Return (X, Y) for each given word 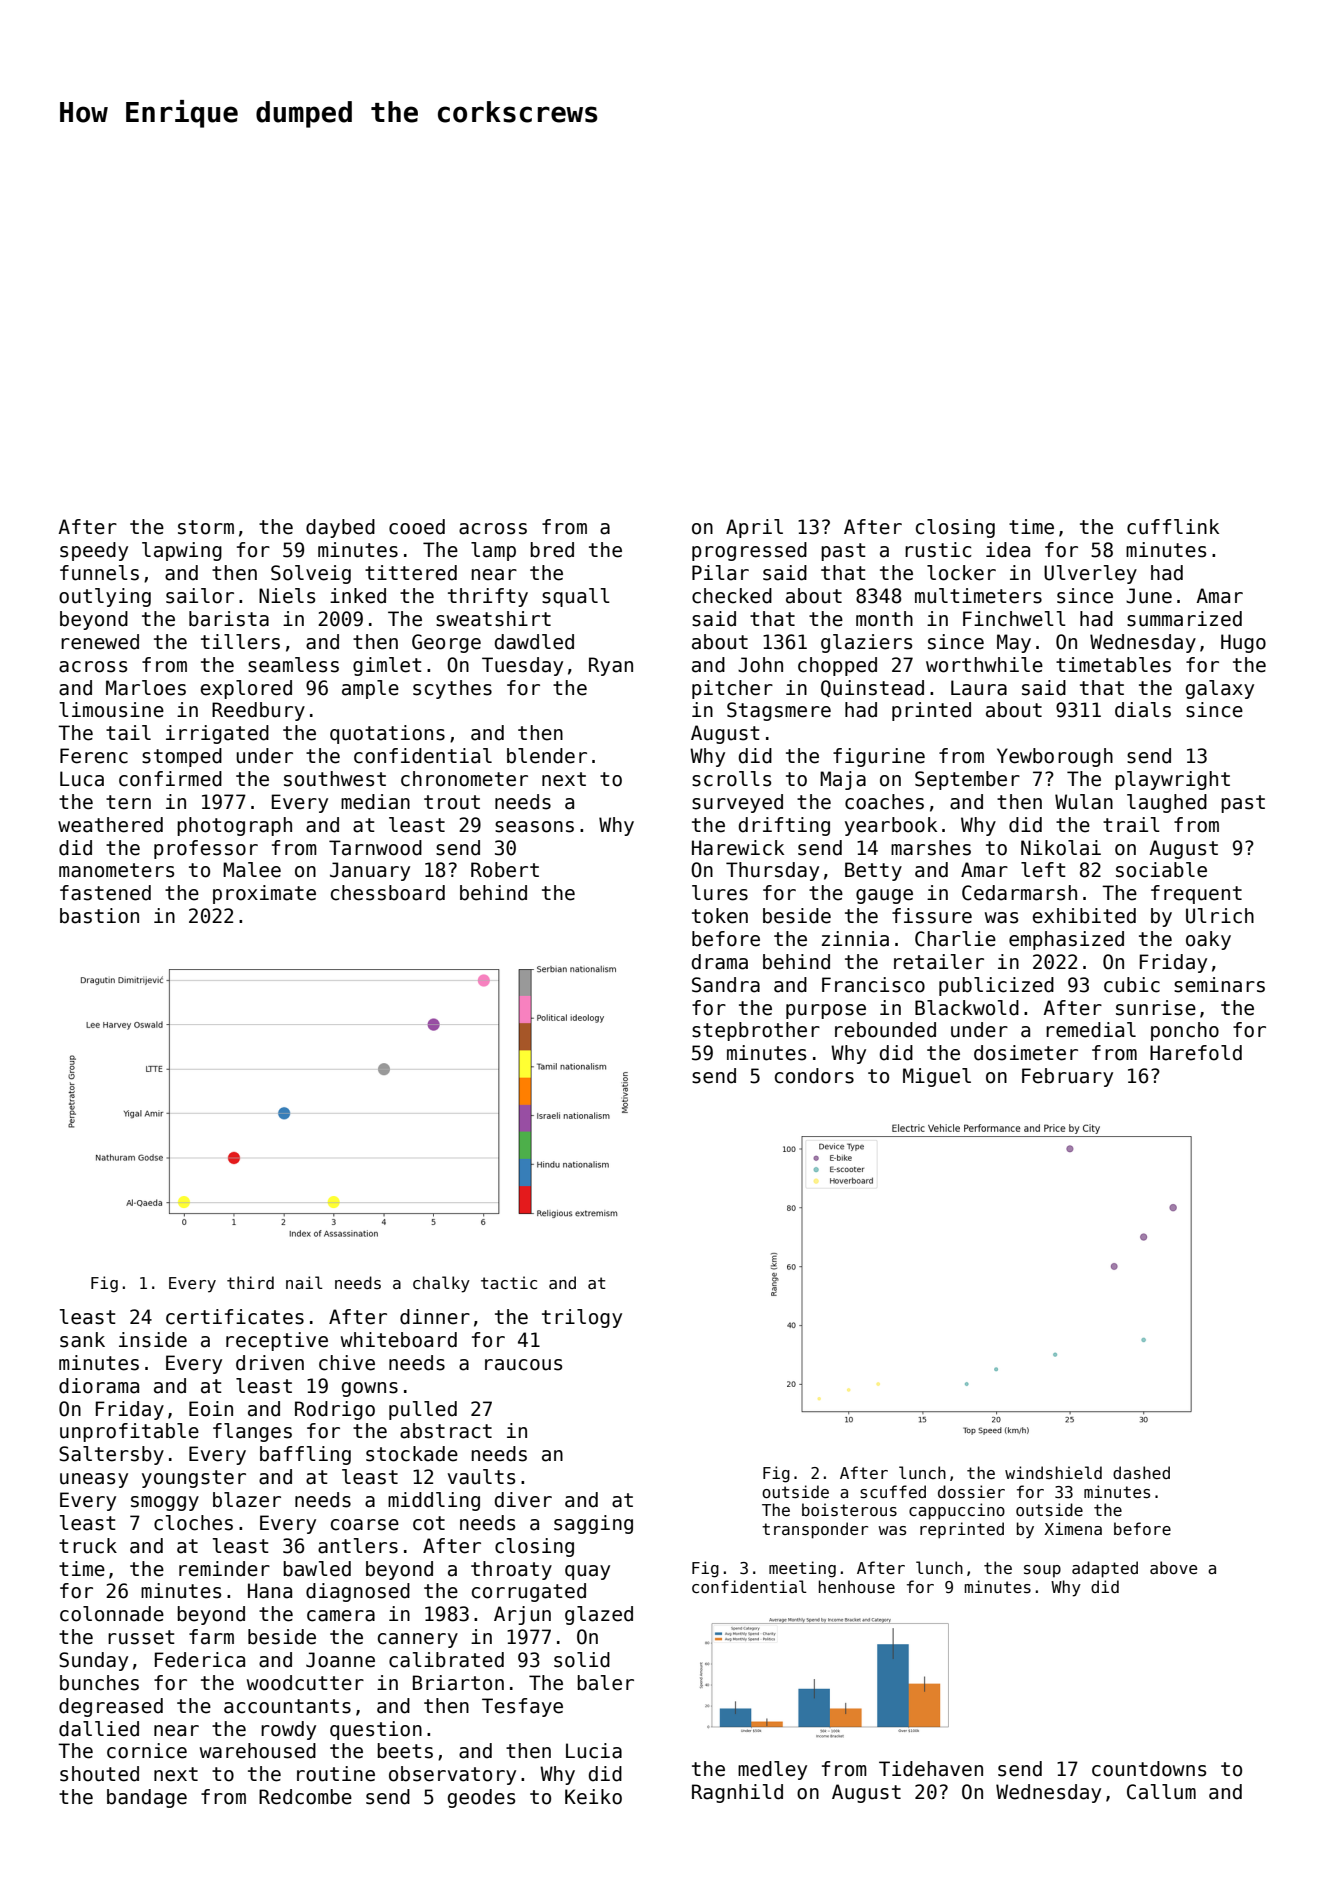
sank (82, 1340)
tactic (509, 1282)
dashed (1141, 1472)
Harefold (1196, 1053)
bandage (147, 1798)
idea (1008, 550)
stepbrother (756, 1031)
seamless (293, 665)
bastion (99, 916)
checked (732, 596)
